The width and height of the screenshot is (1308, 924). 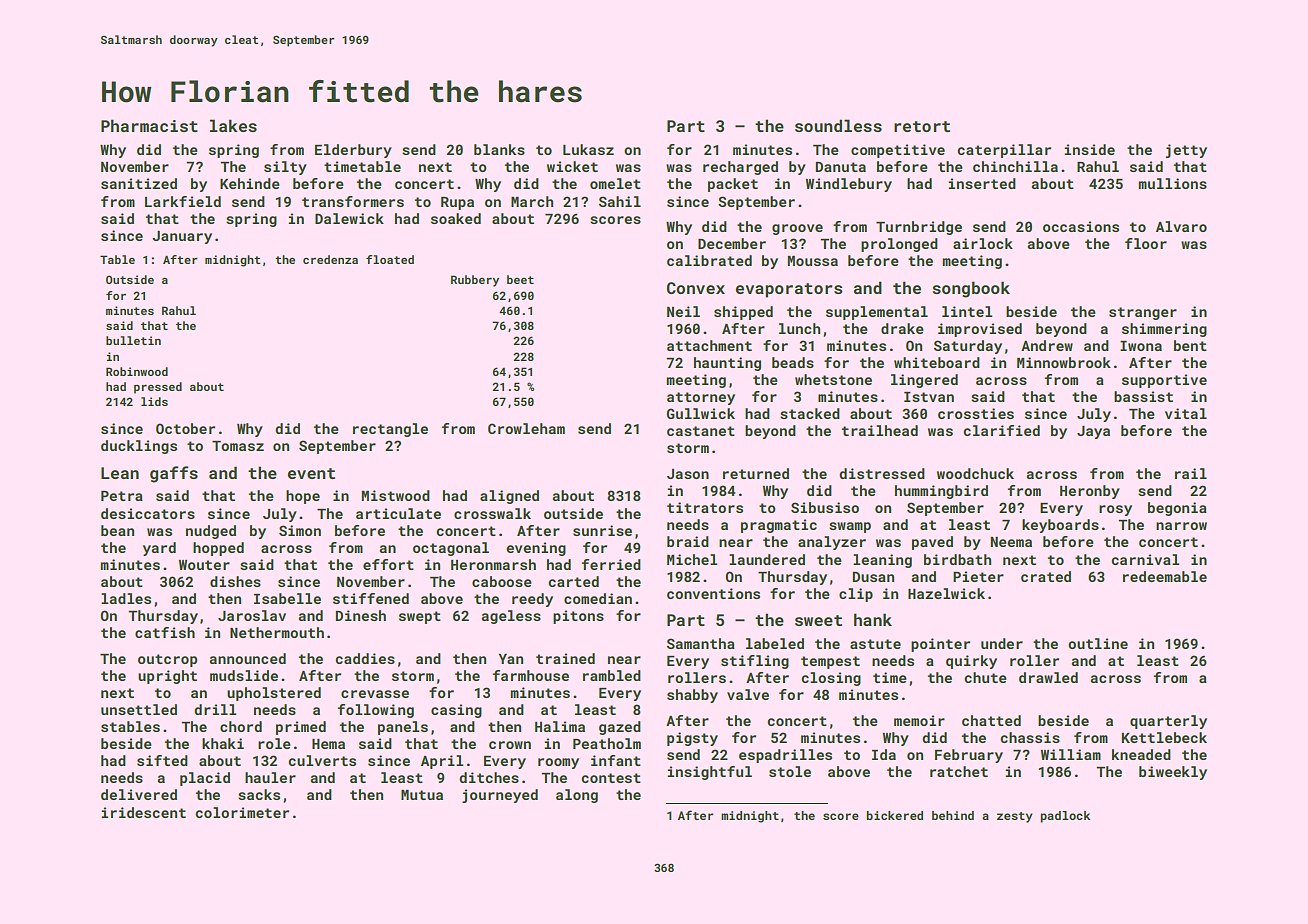 What do you see at coordinates (727, 364) in the screenshot?
I see `haunting` at bounding box center [727, 364].
